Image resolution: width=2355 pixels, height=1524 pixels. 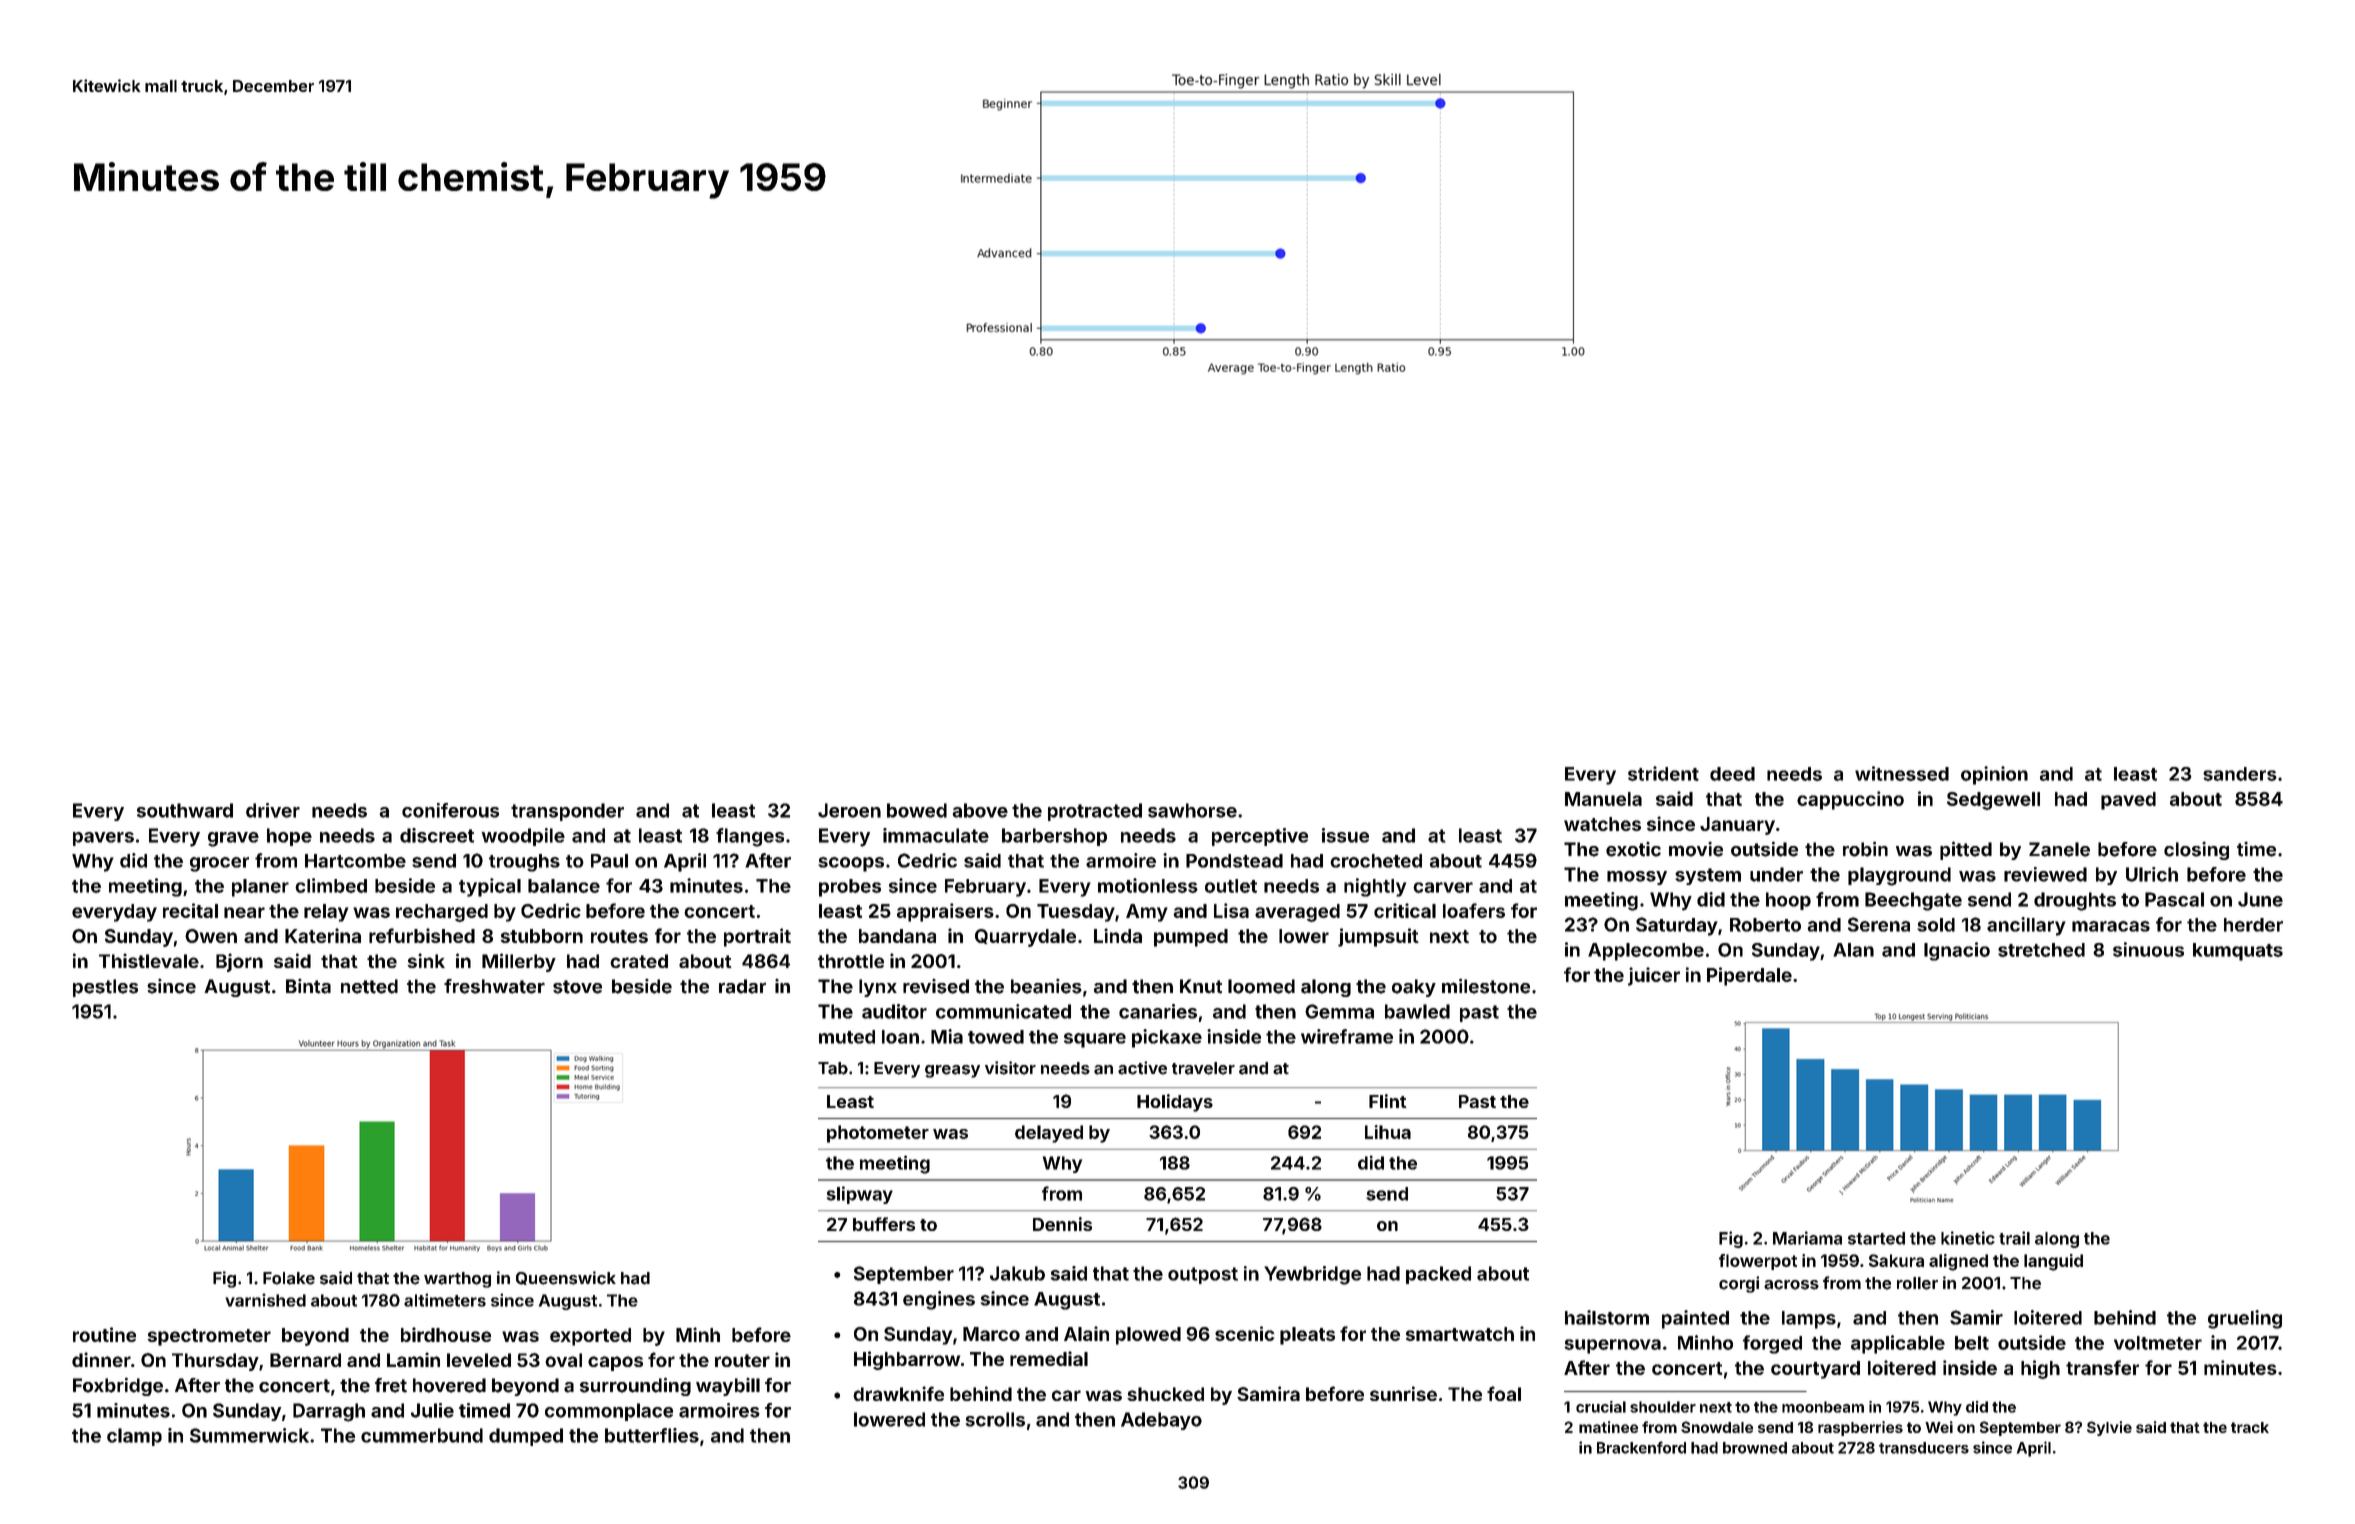 I want to click on Knut, so click(x=1201, y=986).
